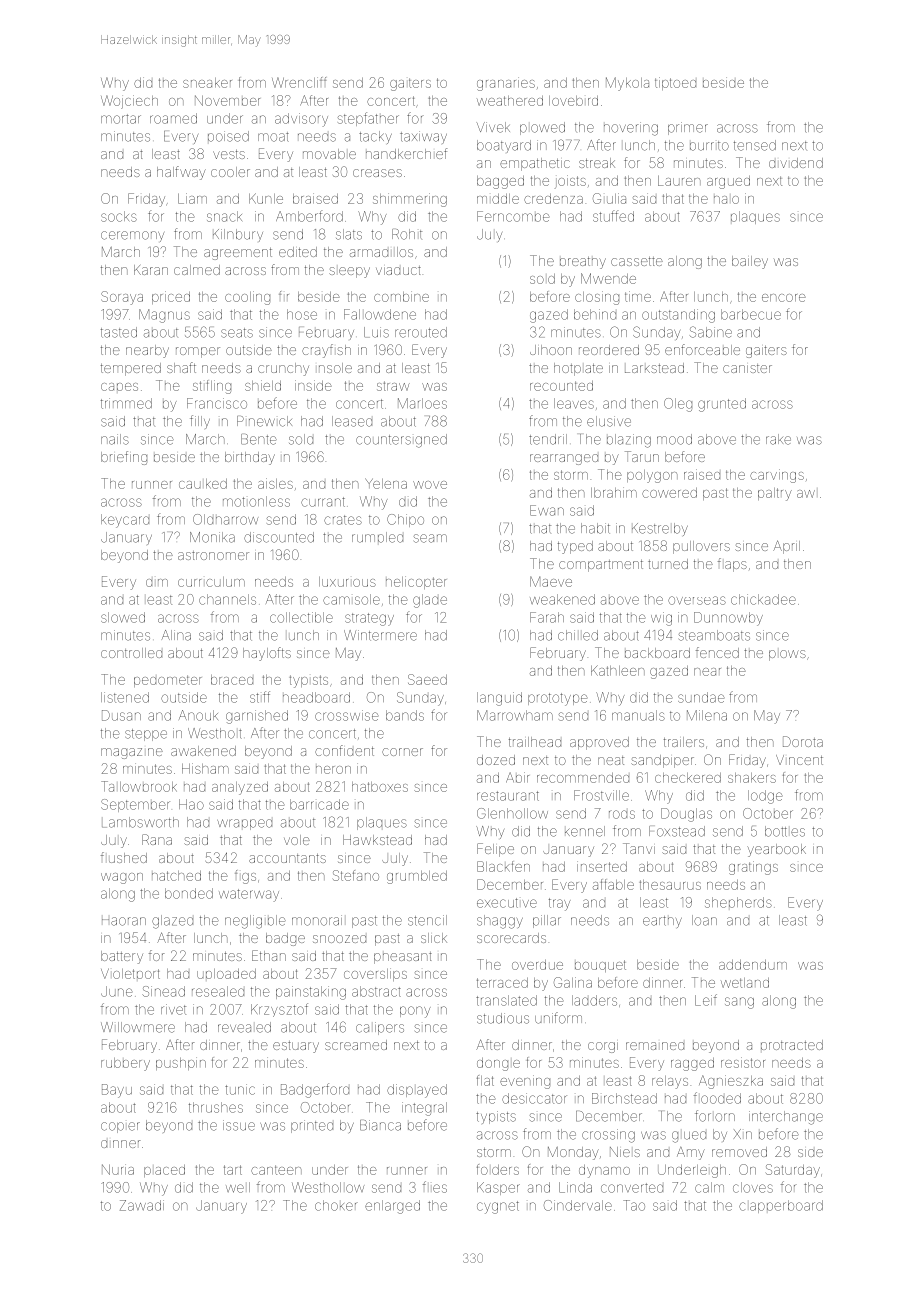  I want to click on sneaker, so click(207, 83).
